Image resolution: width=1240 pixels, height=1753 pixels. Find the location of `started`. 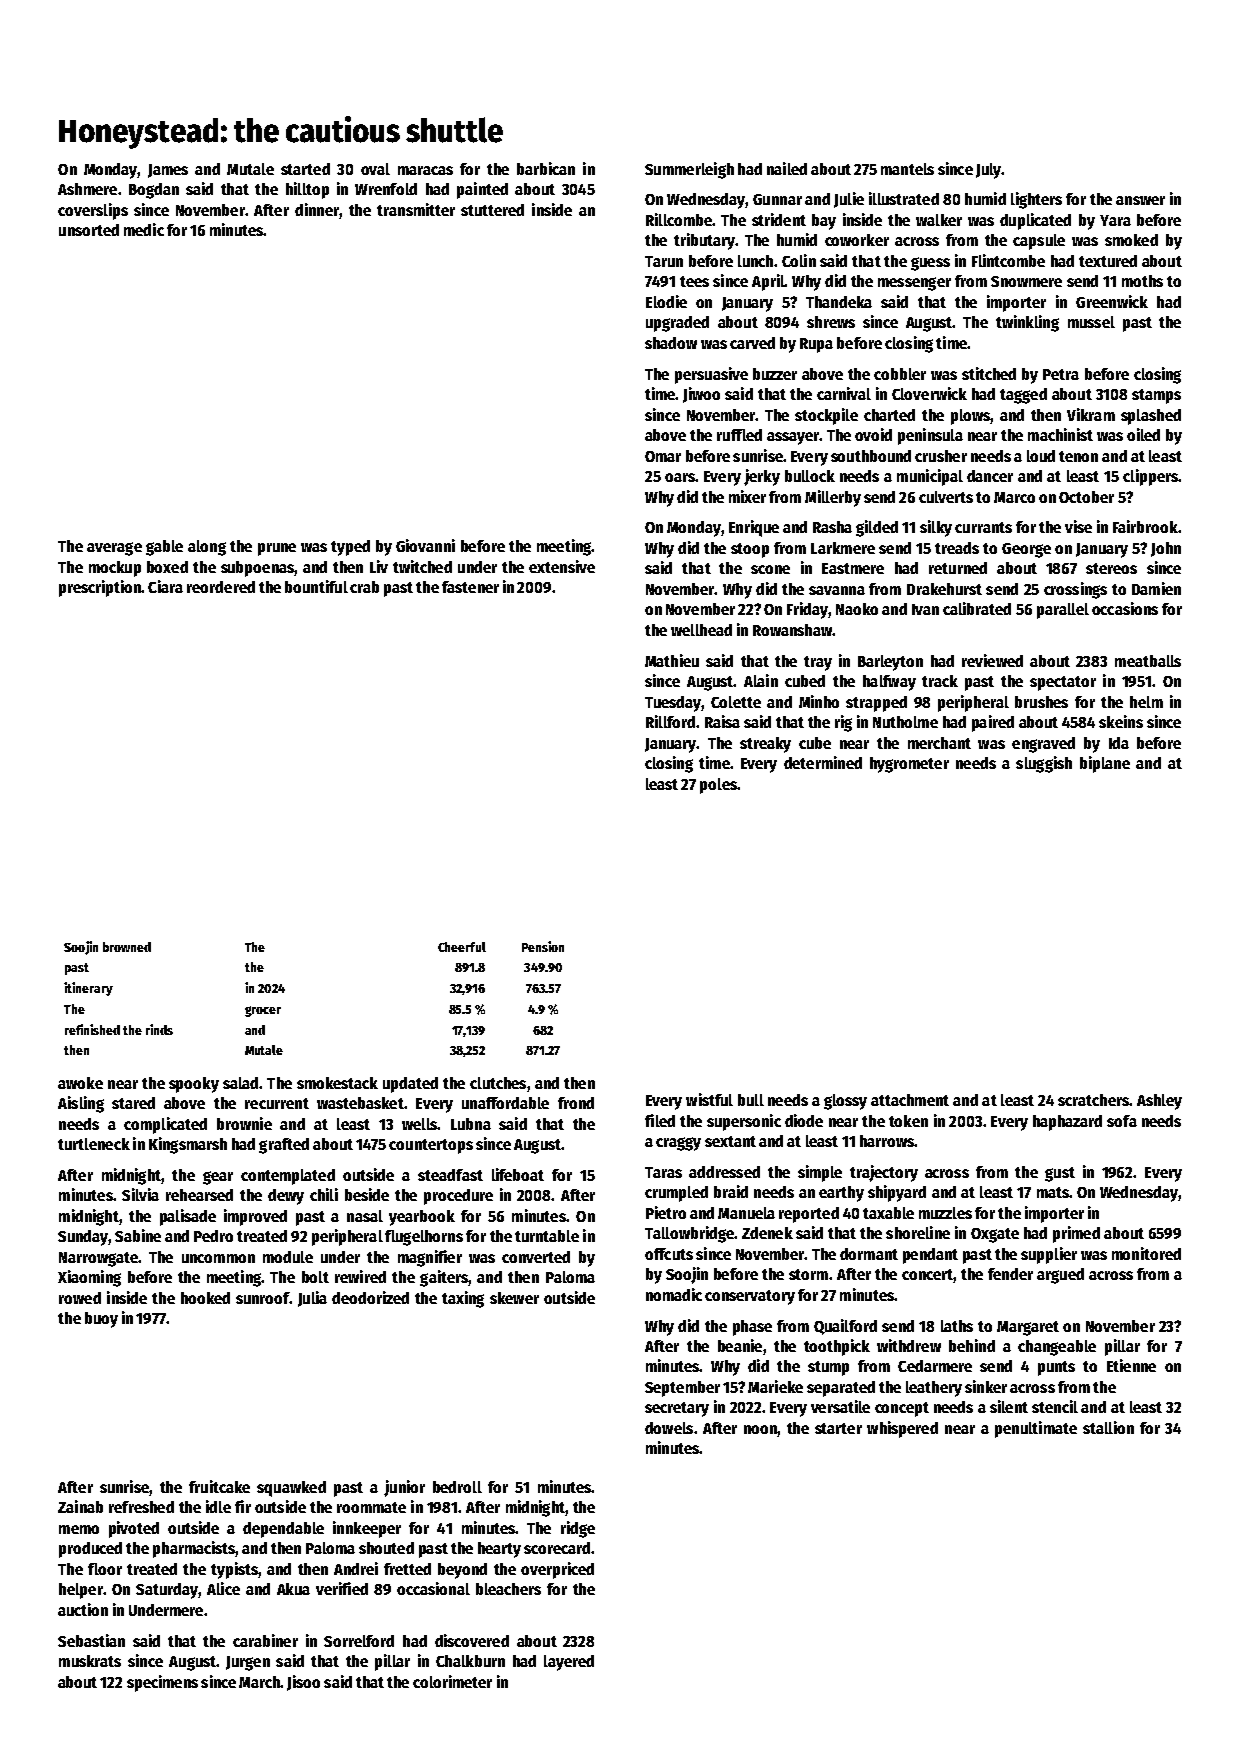

started is located at coordinates (305, 169).
